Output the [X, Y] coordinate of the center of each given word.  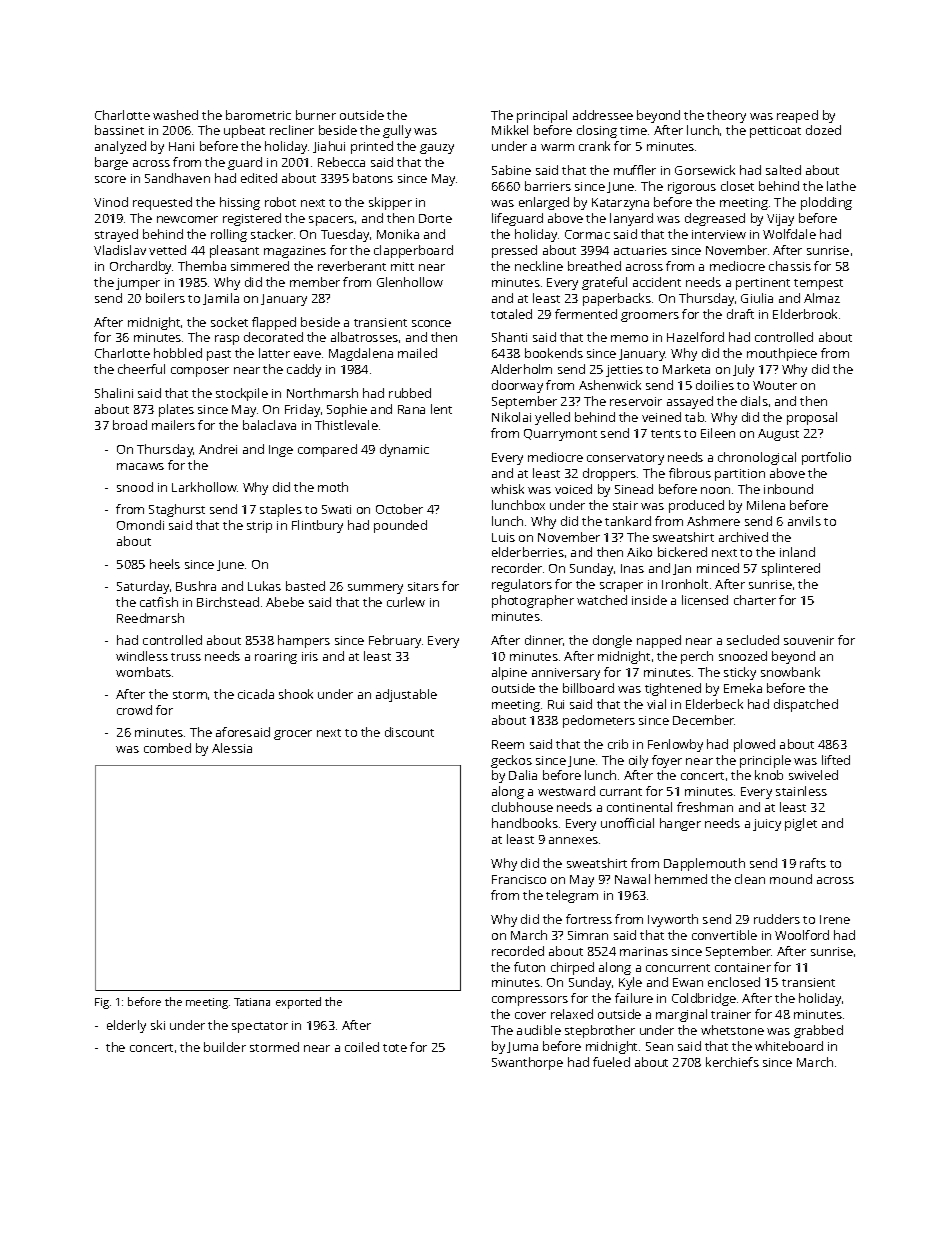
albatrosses [364, 337]
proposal [812, 418]
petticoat [775, 132]
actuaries [640, 250]
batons [373, 178]
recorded [518, 951]
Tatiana [252, 1002]
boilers [165, 298]
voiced [573, 489]
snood [135, 487]
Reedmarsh [150, 618]
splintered [791, 569]
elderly [126, 1026]
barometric [258, 115]
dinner [544, 640]
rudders [777, 919]
